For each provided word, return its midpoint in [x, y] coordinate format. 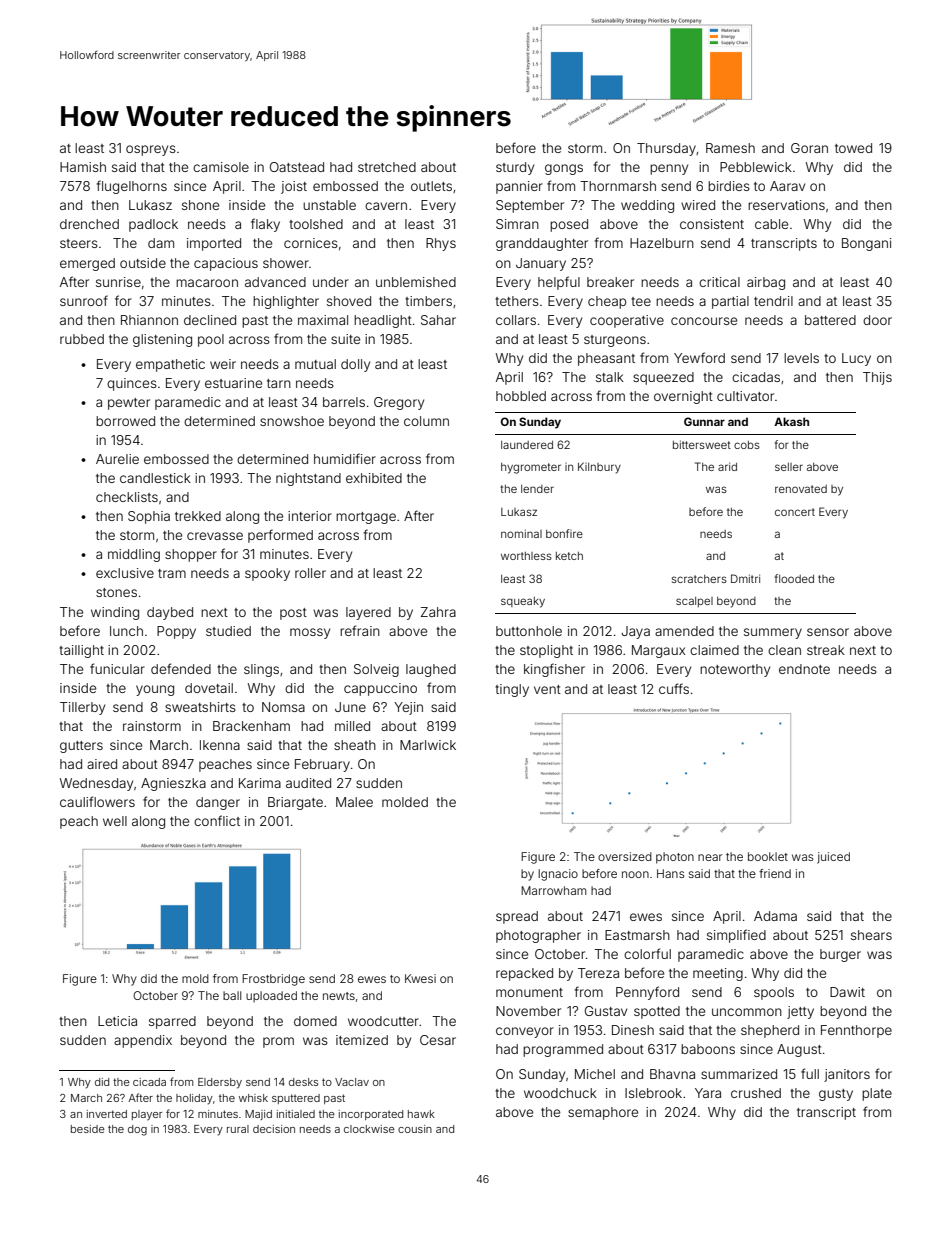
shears [871, 935]
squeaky [523, 602]
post [293, 614]
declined [210, 320]
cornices [311, 243]
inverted [107, 1114]
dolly [355, 365]
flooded [794, 578]
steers [79, 243]
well [115, 821]
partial [730, 302]
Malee [354, 802]
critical [719, 282]
